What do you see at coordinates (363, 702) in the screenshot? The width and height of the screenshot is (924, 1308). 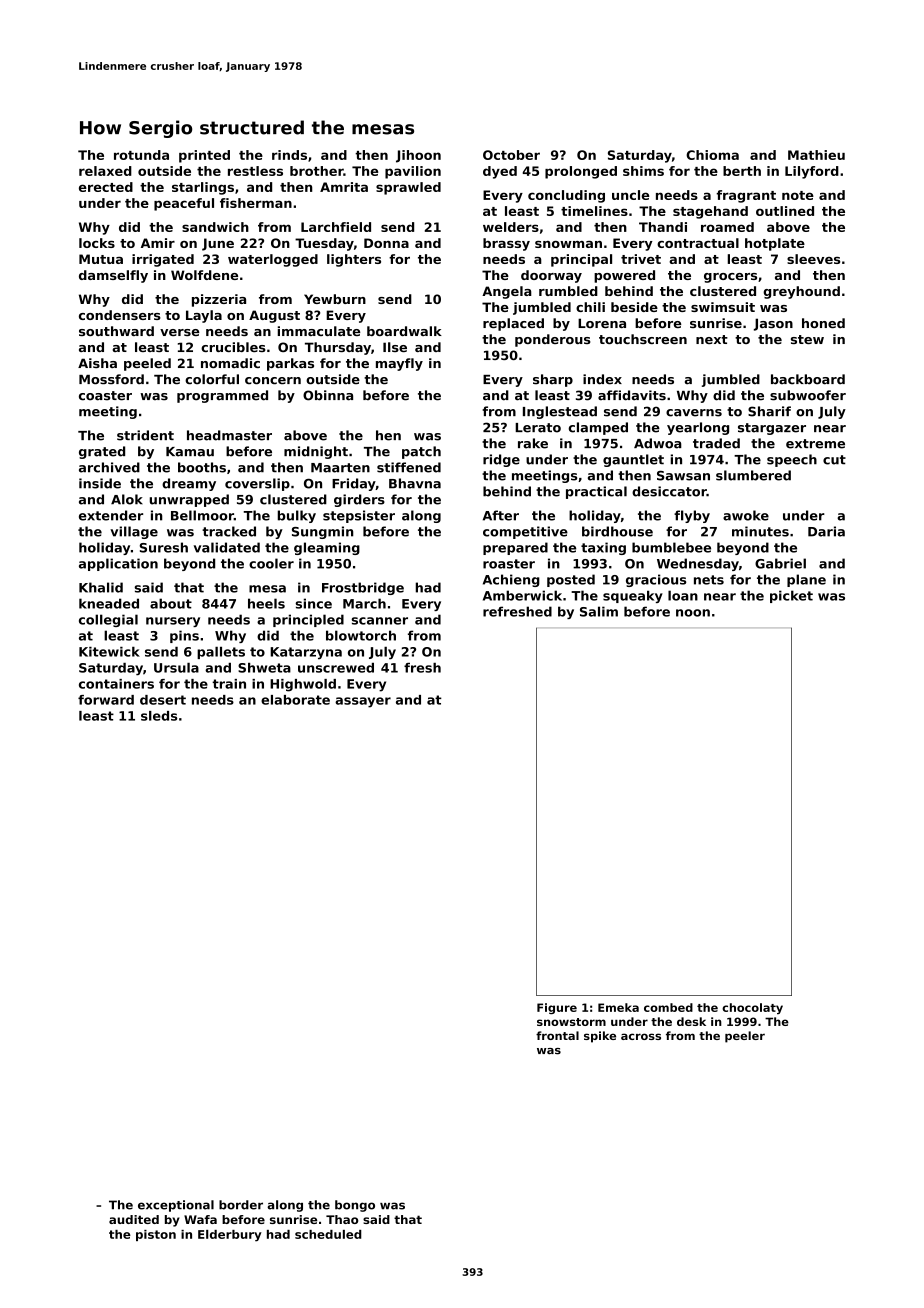 I see `assayer` at bounding box center [363, 702].
